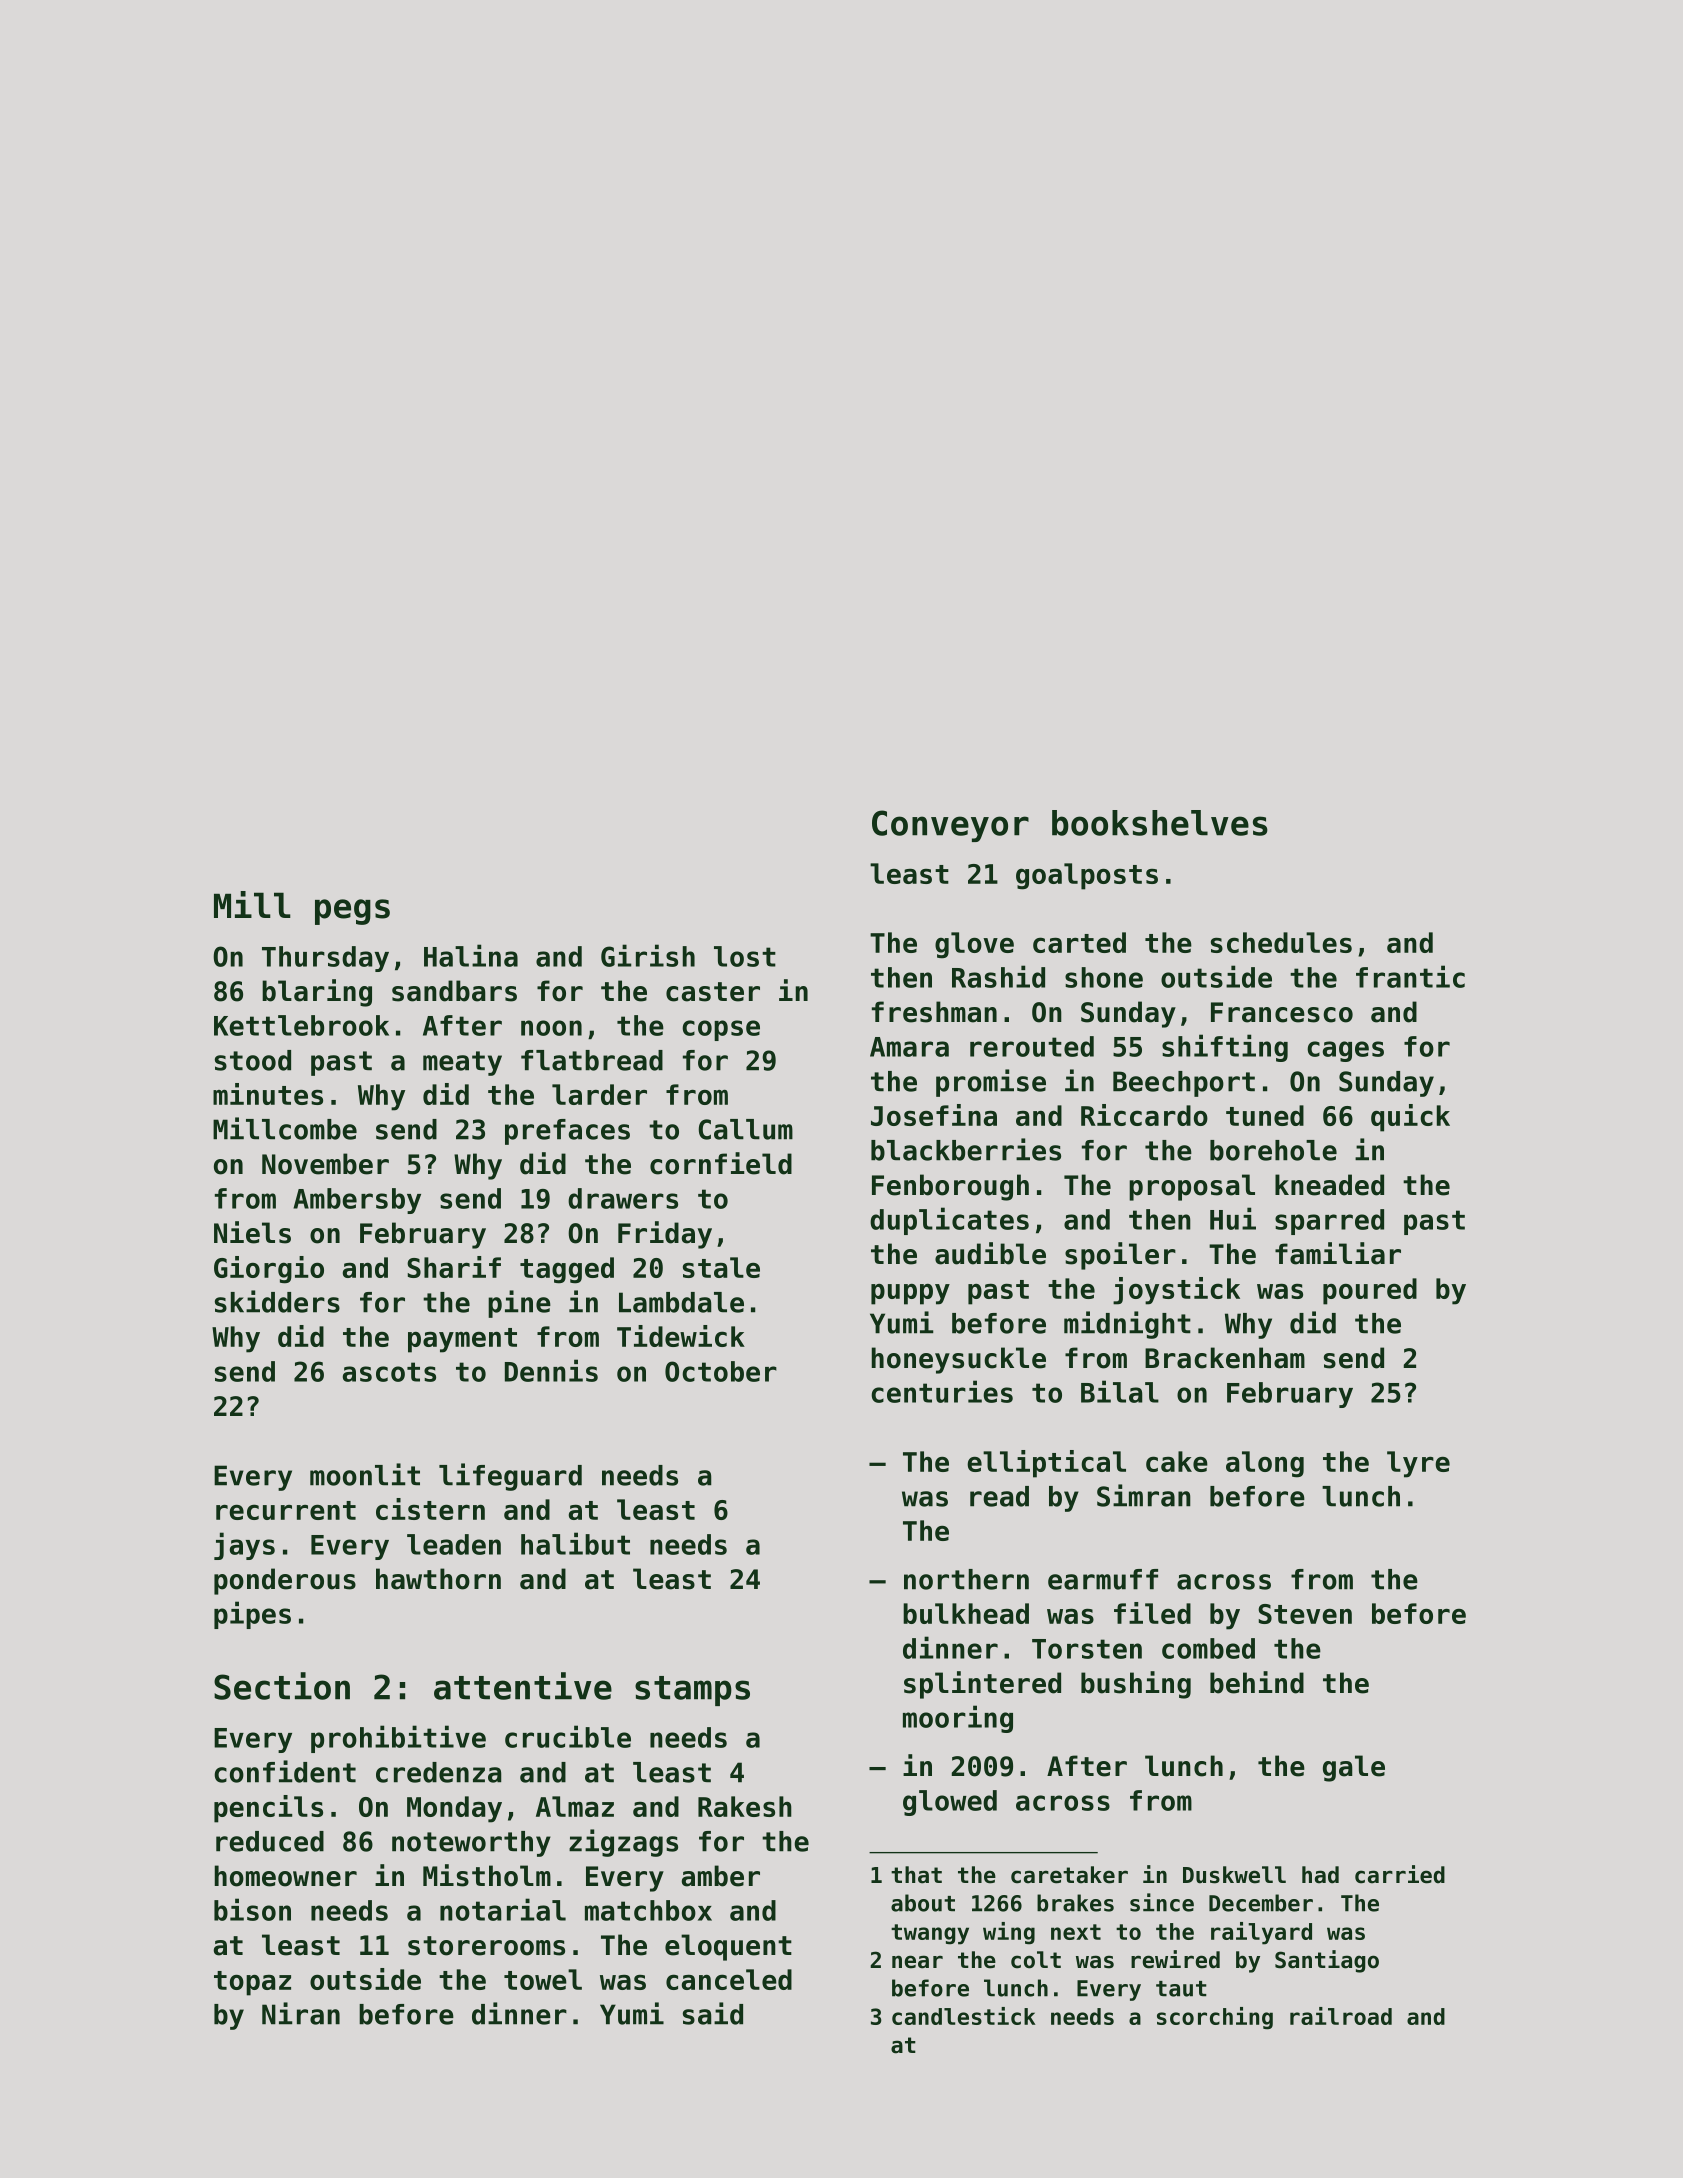  I want to click on proposal, so click(1192, 1187).
